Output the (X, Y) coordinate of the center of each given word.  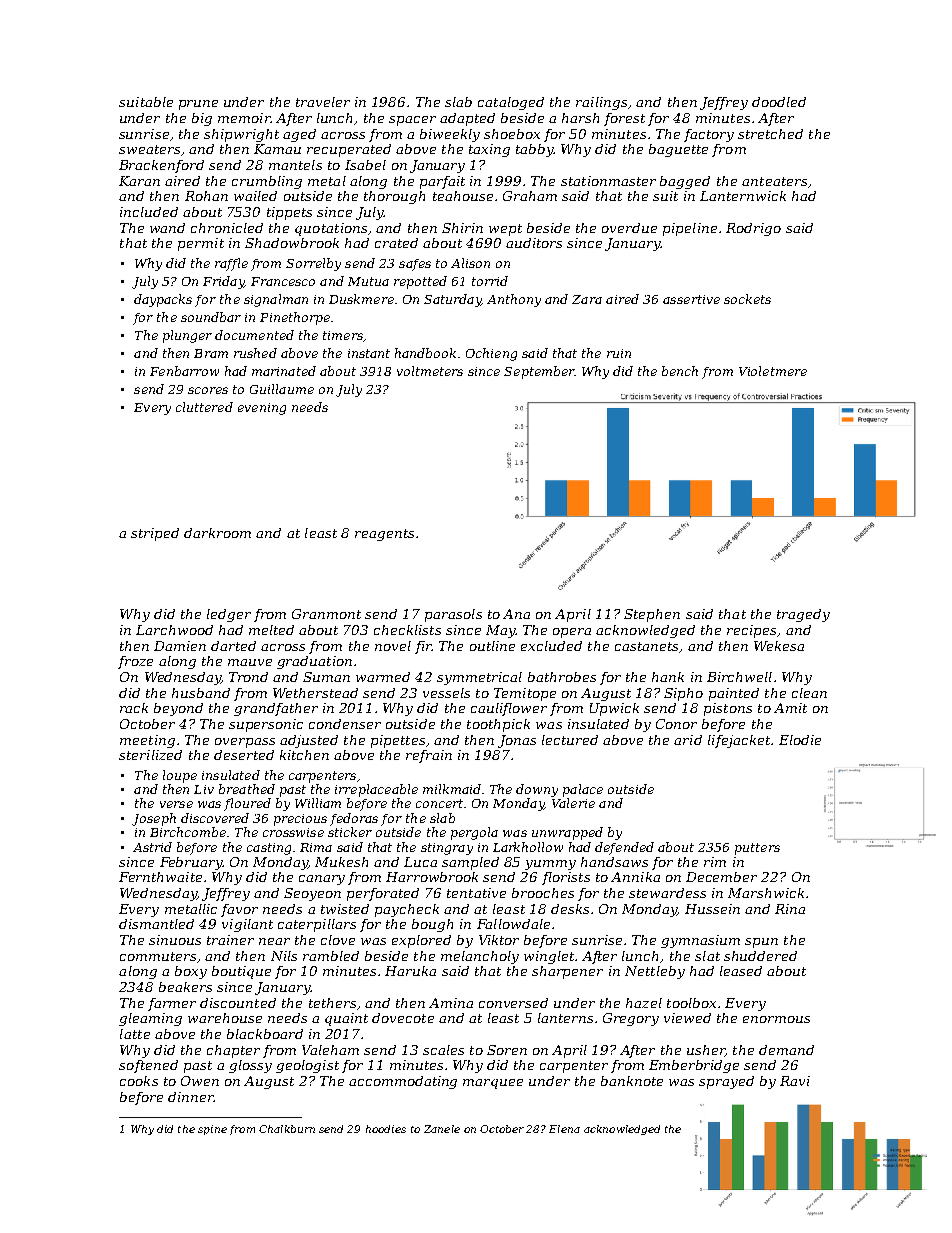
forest (624, 119)
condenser (345, 724)
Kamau (277, 149)
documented (254, 335)
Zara (587, 299)
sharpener (567, 972)
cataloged (511, 103)
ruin (619, 353)
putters (757, 849)
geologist (307, 1066)
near (274, 941)
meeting (147, 741)
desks (570, 909)
